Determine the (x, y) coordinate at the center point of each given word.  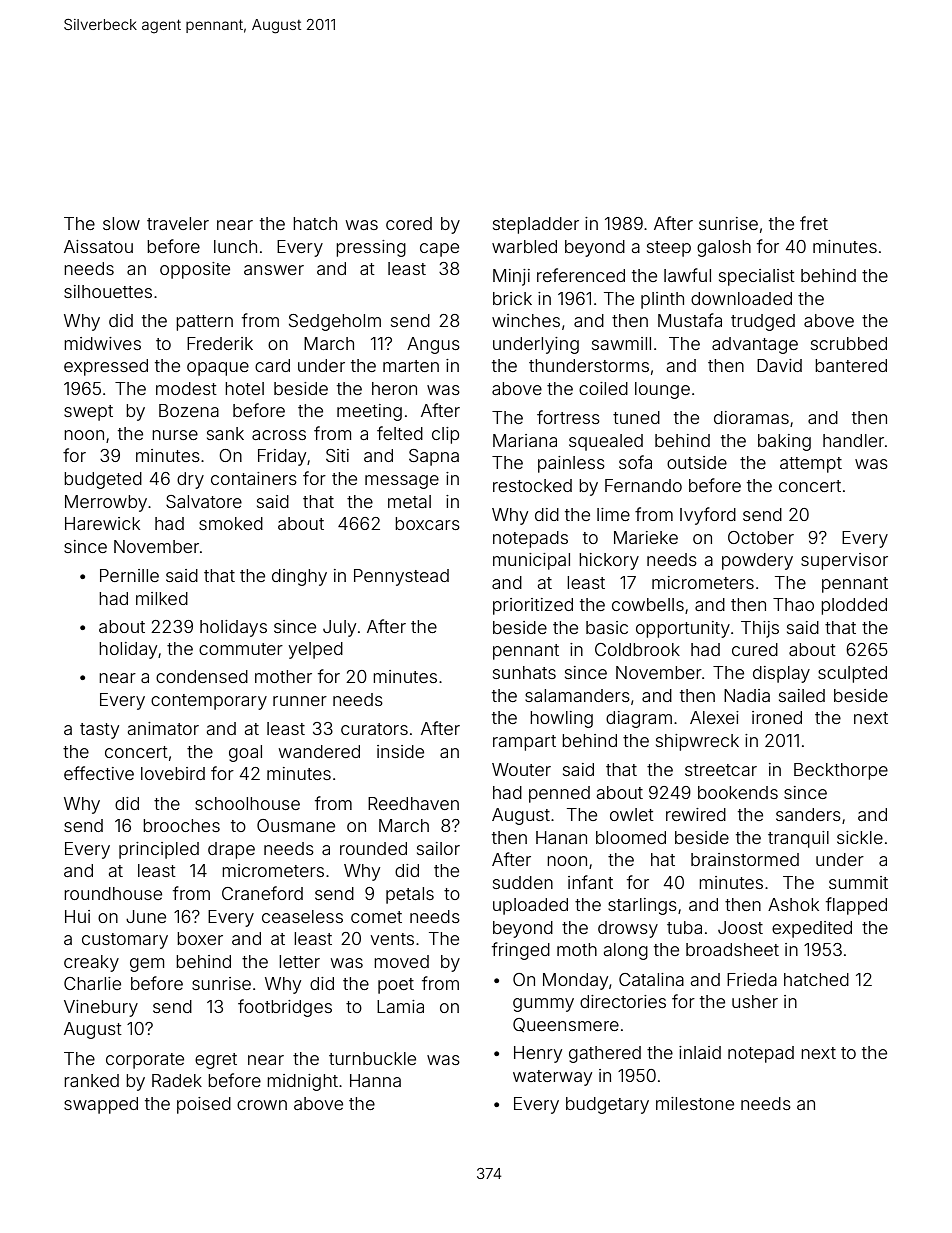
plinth (662, 300)
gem (147, 965)
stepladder (536, 225)
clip (445, 435)
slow (121, 223)
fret (814, 223)
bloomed (631, 837)
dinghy (299, 577)
